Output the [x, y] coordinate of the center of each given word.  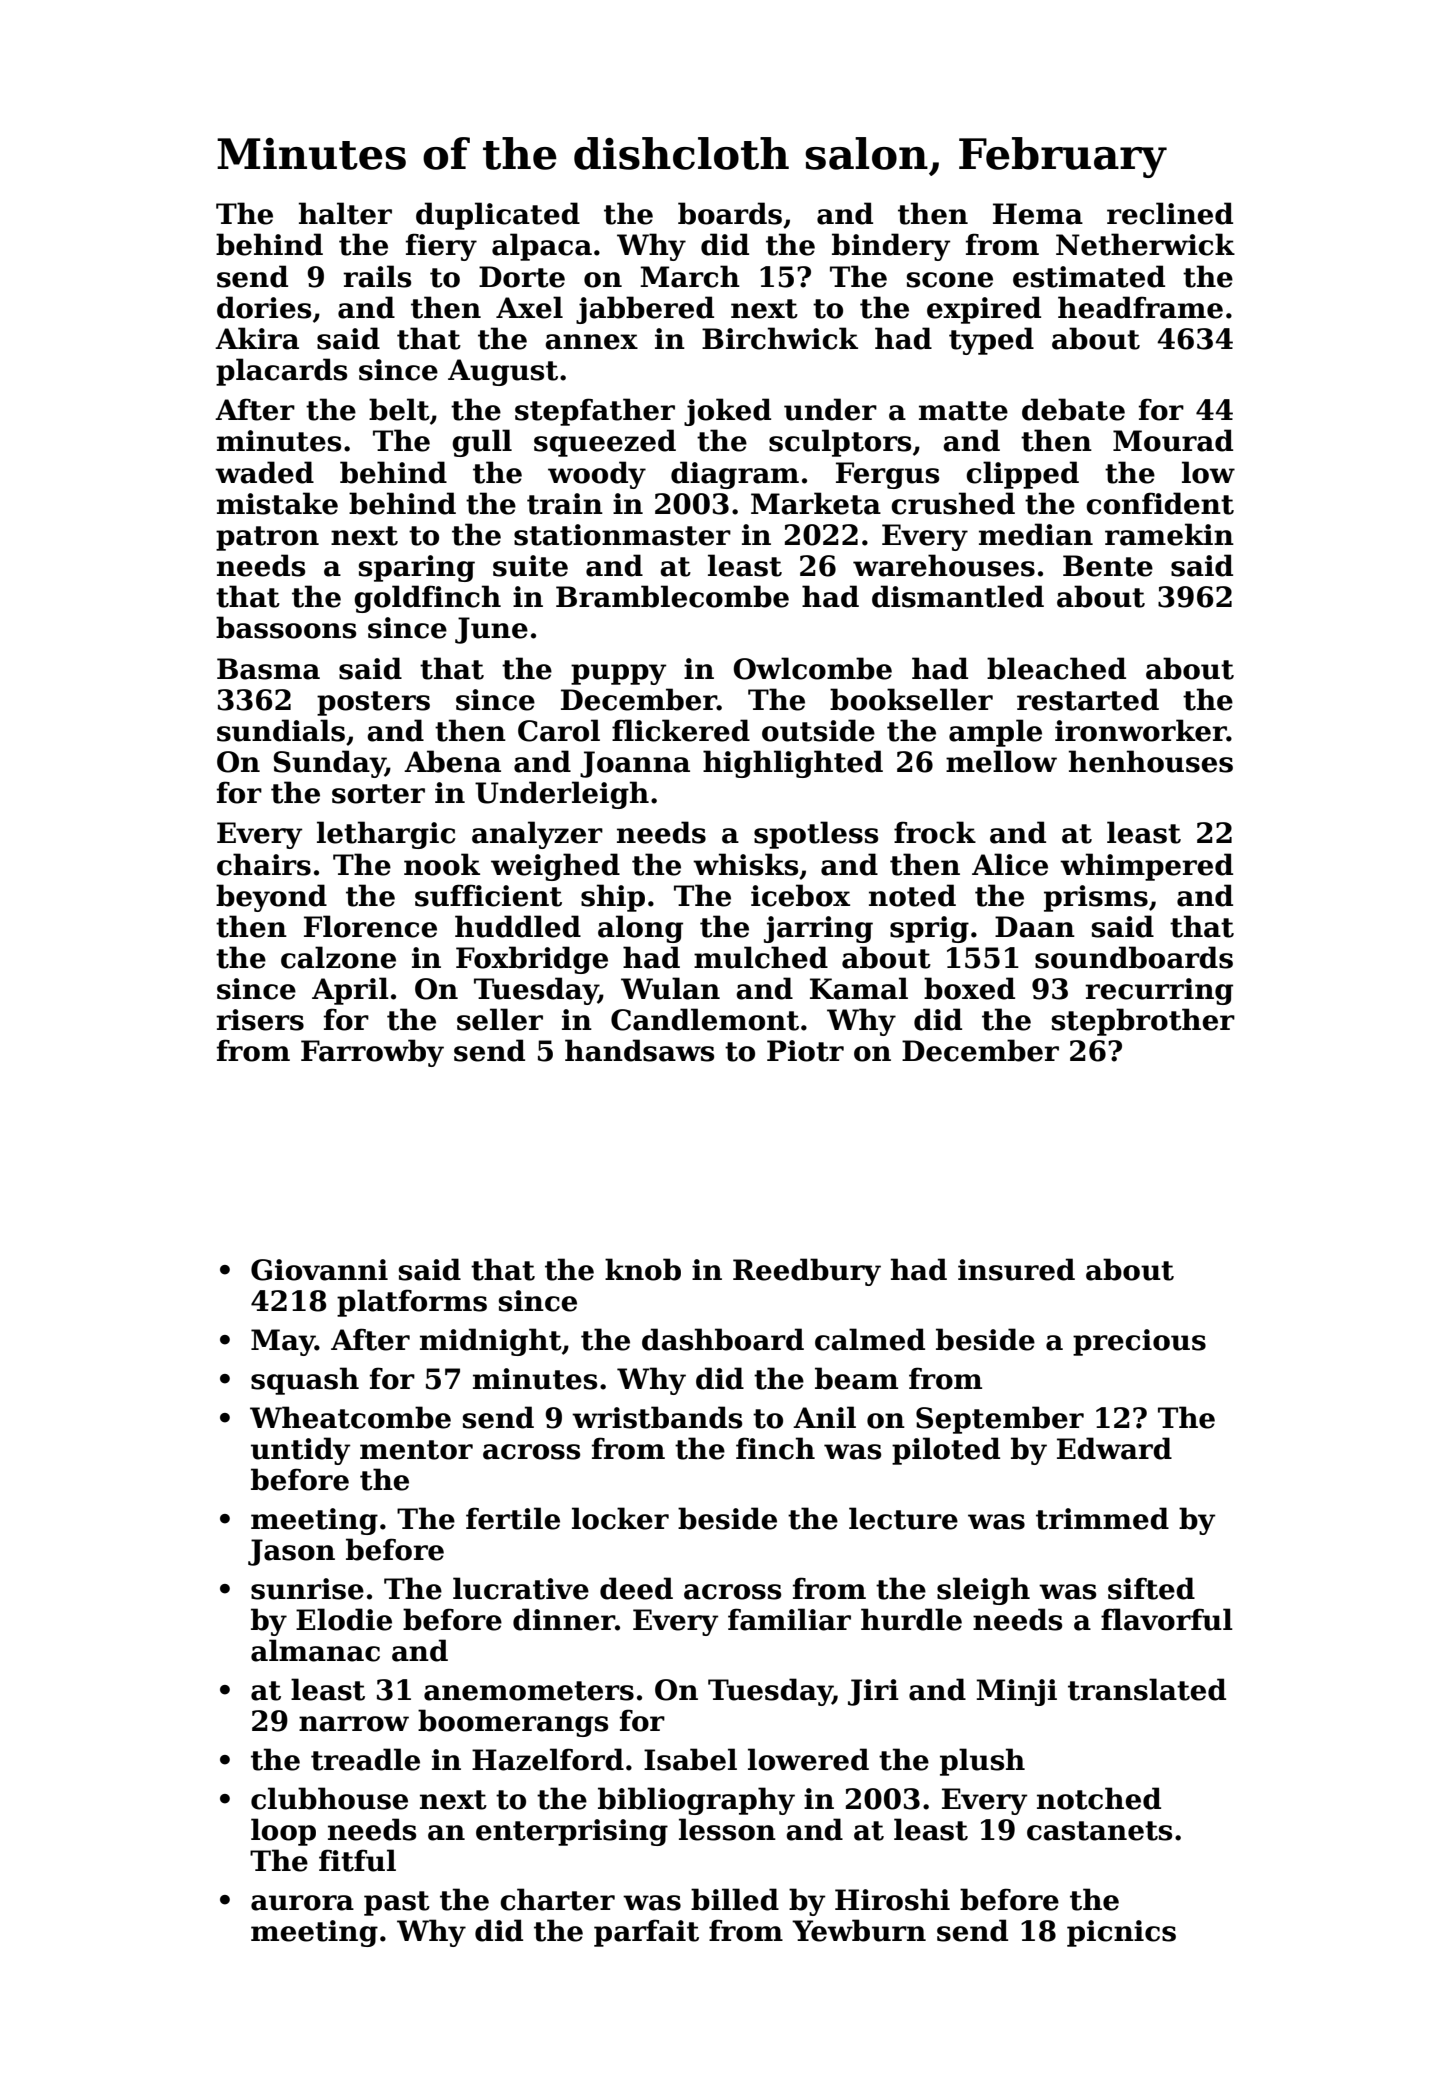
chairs [264, 864]
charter [557, 1899]
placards [281, 372]
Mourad [1173, 440]
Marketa [816, 503]
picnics [1121, 1933]
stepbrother [1143, 1022]
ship [613, 898]
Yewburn [859, 1930]
